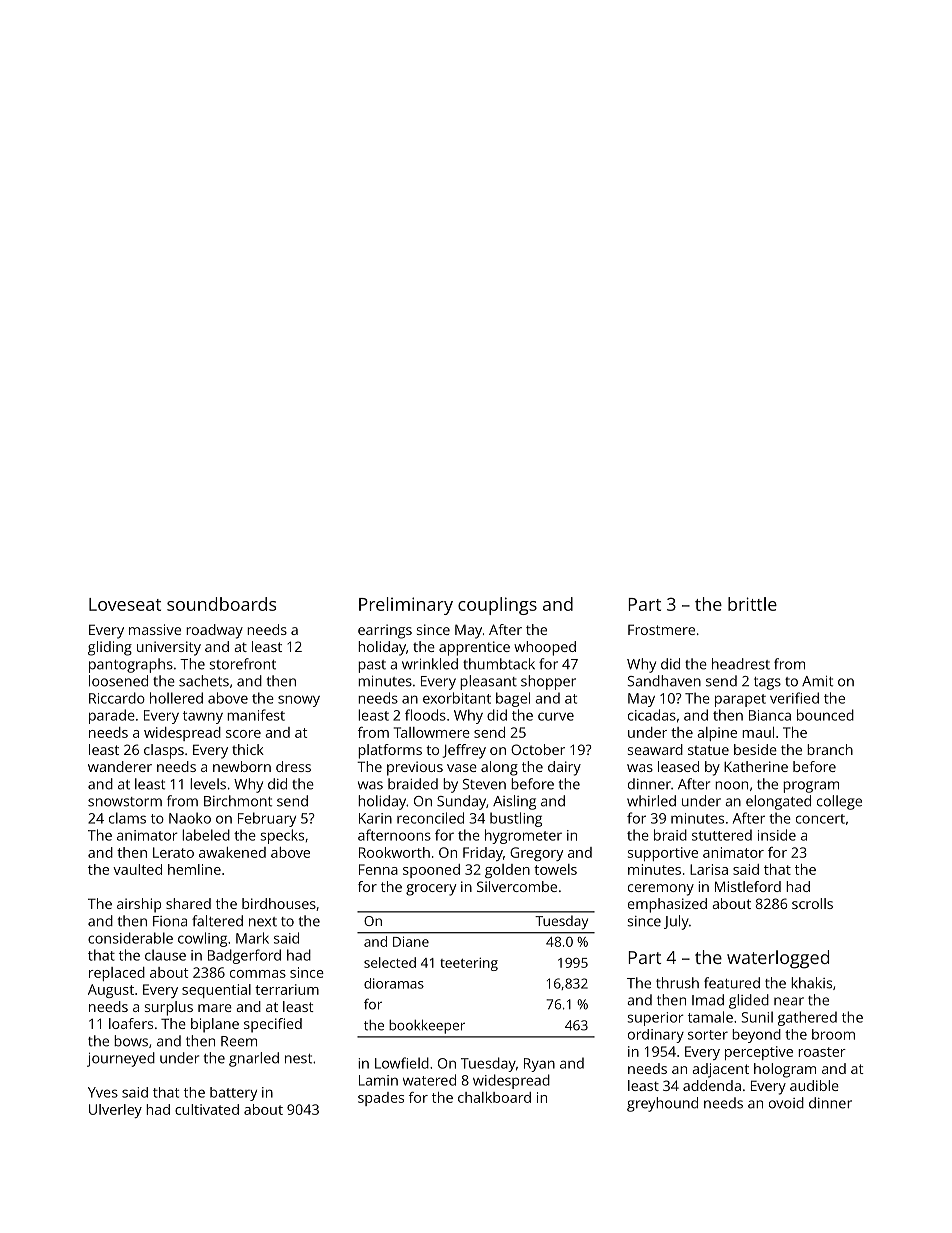 Image resolution: width=952 pixels, height=1233 pixels. Describe the element at coordinates (117, 974) in the page. I see `replaced` at that location.
